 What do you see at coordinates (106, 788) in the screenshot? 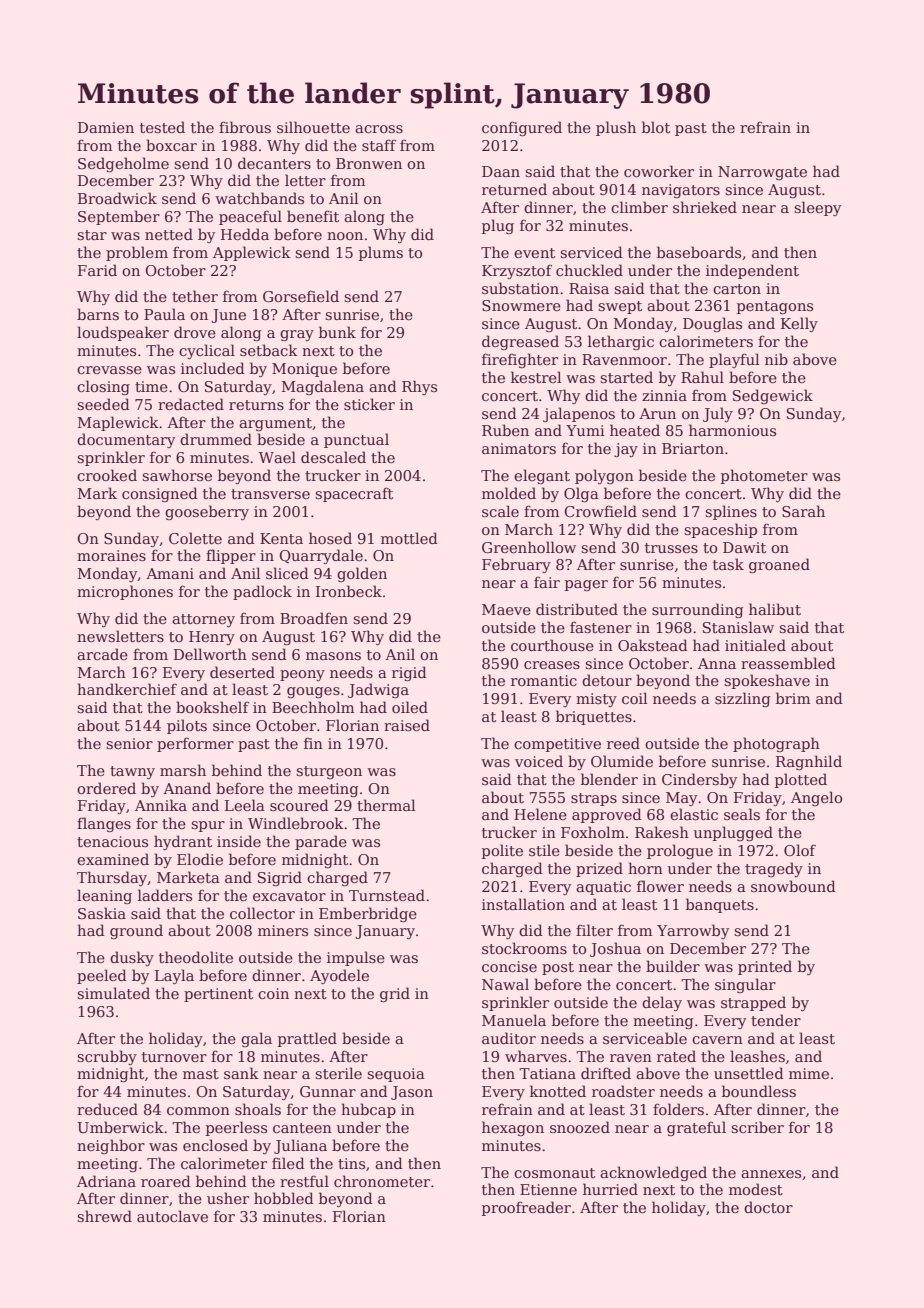
I see `ordered` at bounding box center [106, 788].
